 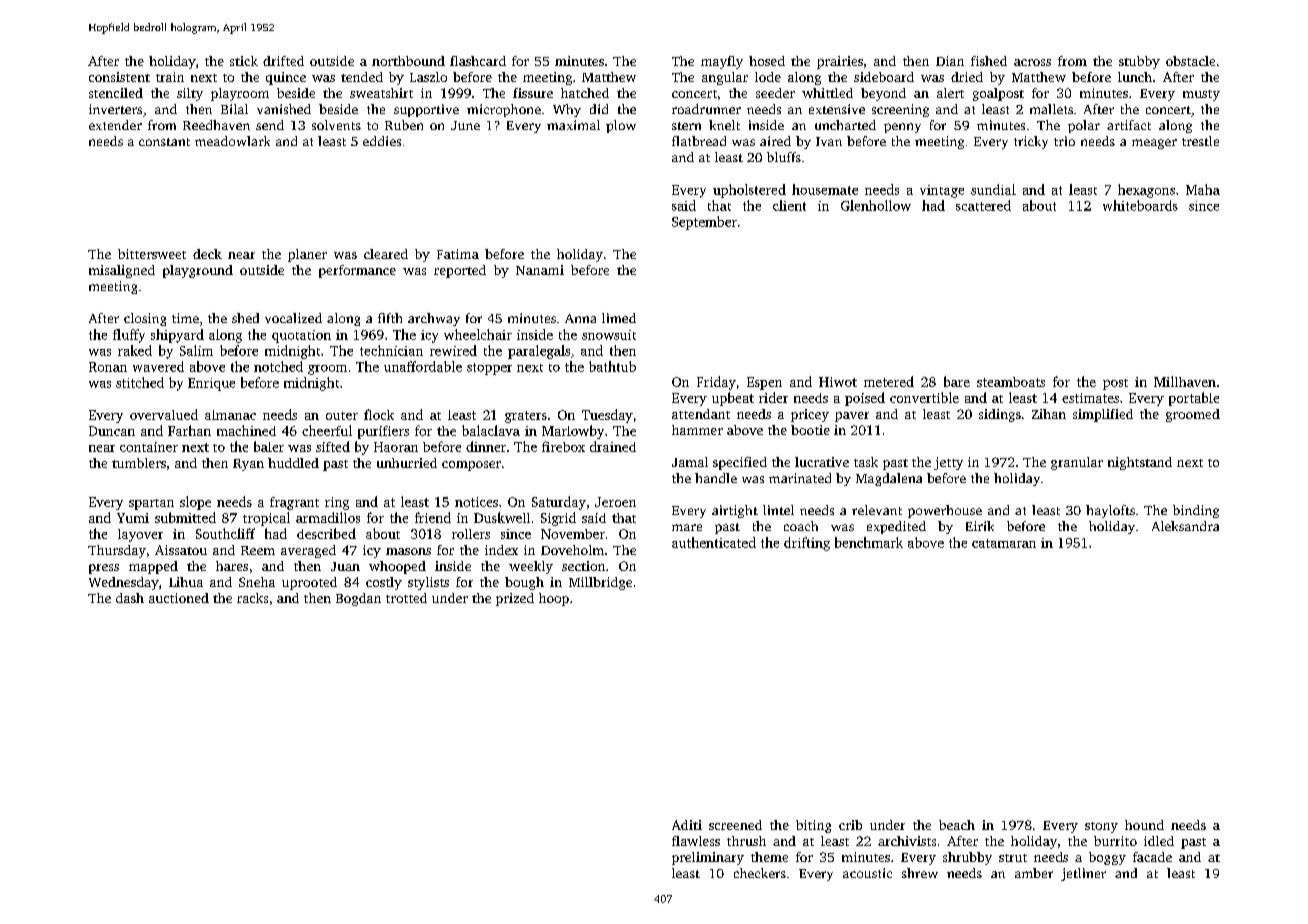 I want to click on across, so click(x=1032, y=62).
